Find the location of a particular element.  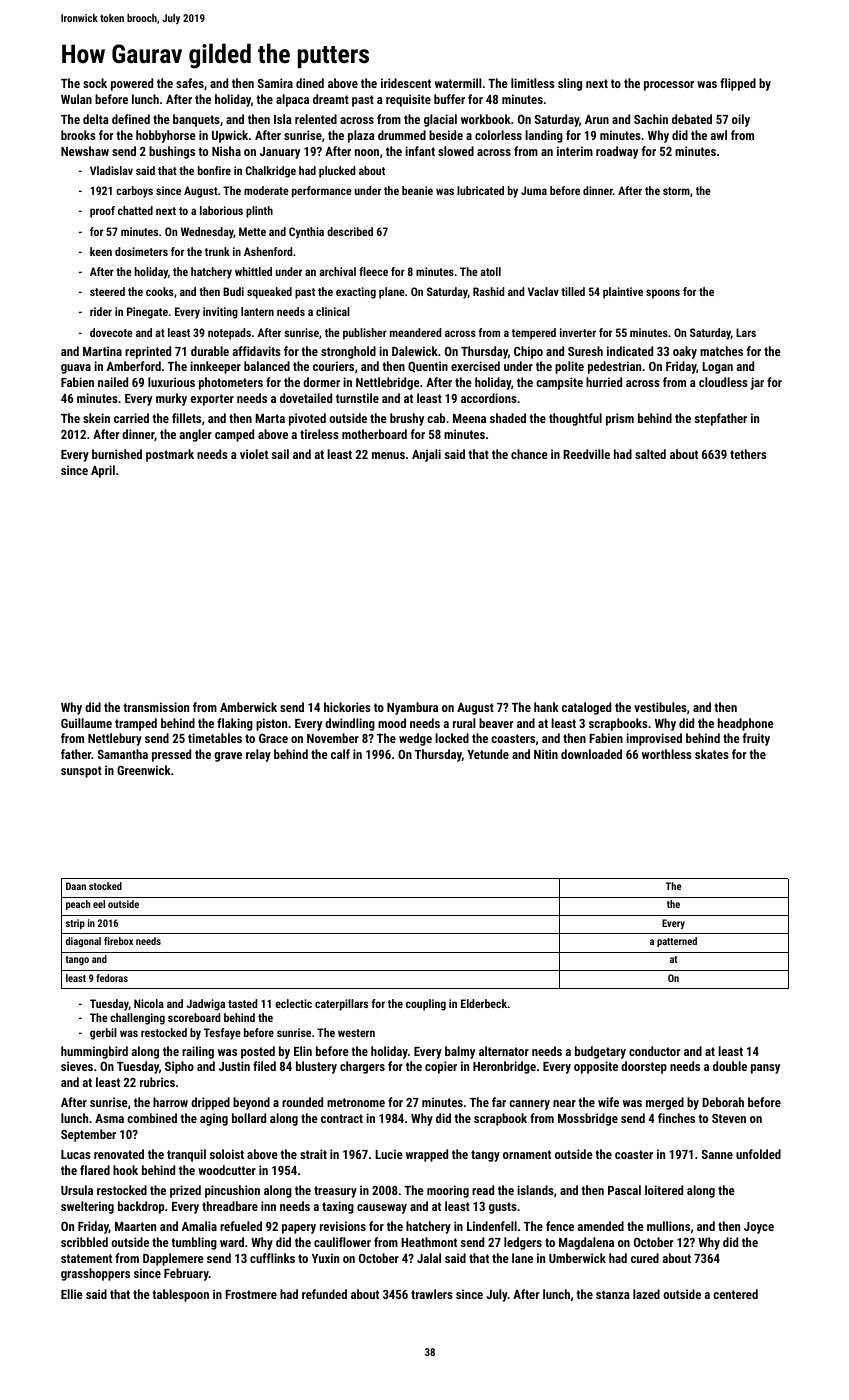

Samira is located at coordinates (275, 83).
